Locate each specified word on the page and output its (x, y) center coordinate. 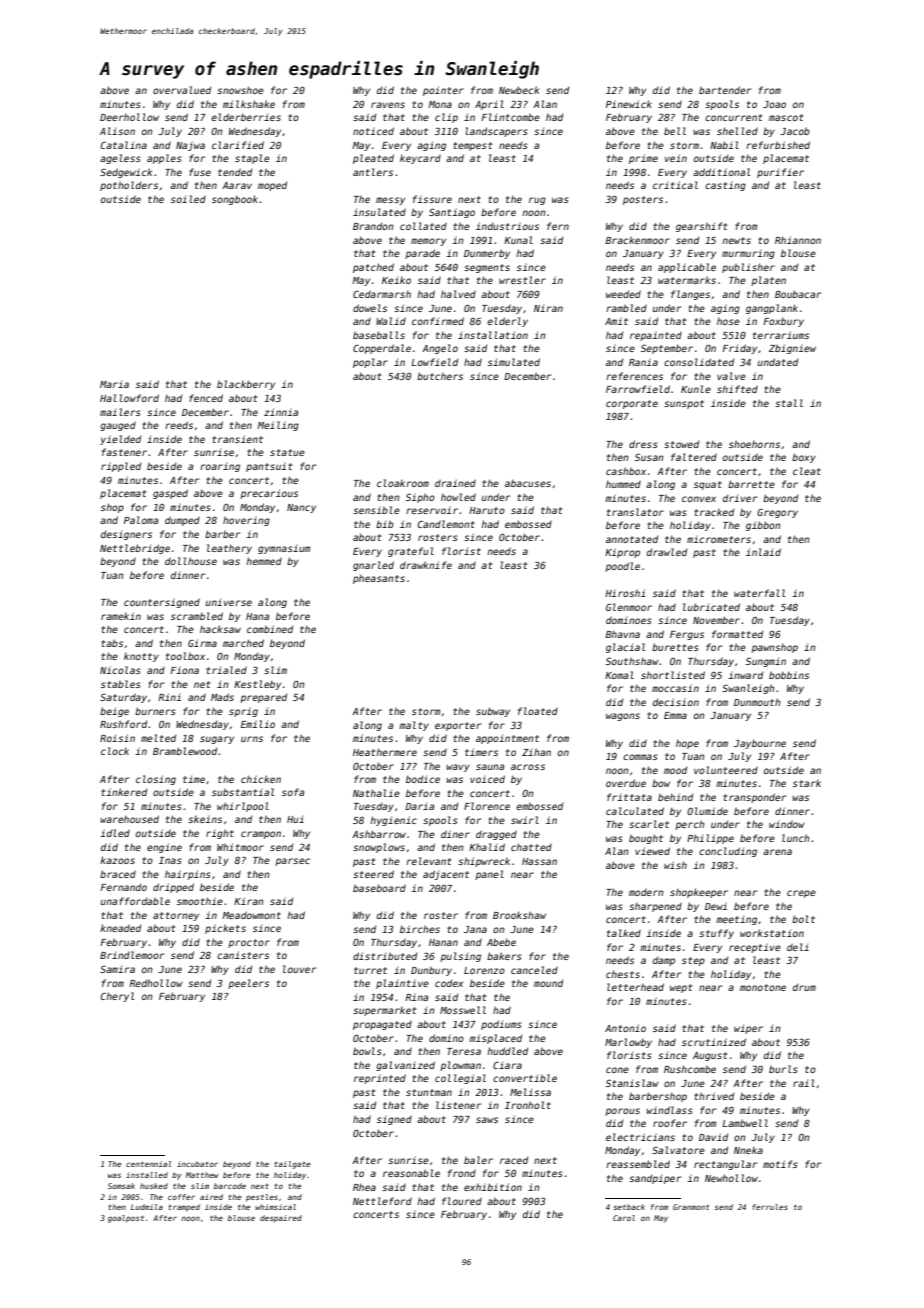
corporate (632, 404)
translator (635, 512)
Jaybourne (760, 744)
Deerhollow (129, 117)
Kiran (248, 901)
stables (121, 684)
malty (414, 726)
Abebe (501, 942)
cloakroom (403, 483)
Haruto (487, 510)
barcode (230, 1186)
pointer (443, 91)
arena (777, 852)
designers (126, 535)
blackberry (246, 385)
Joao (774, 104)
